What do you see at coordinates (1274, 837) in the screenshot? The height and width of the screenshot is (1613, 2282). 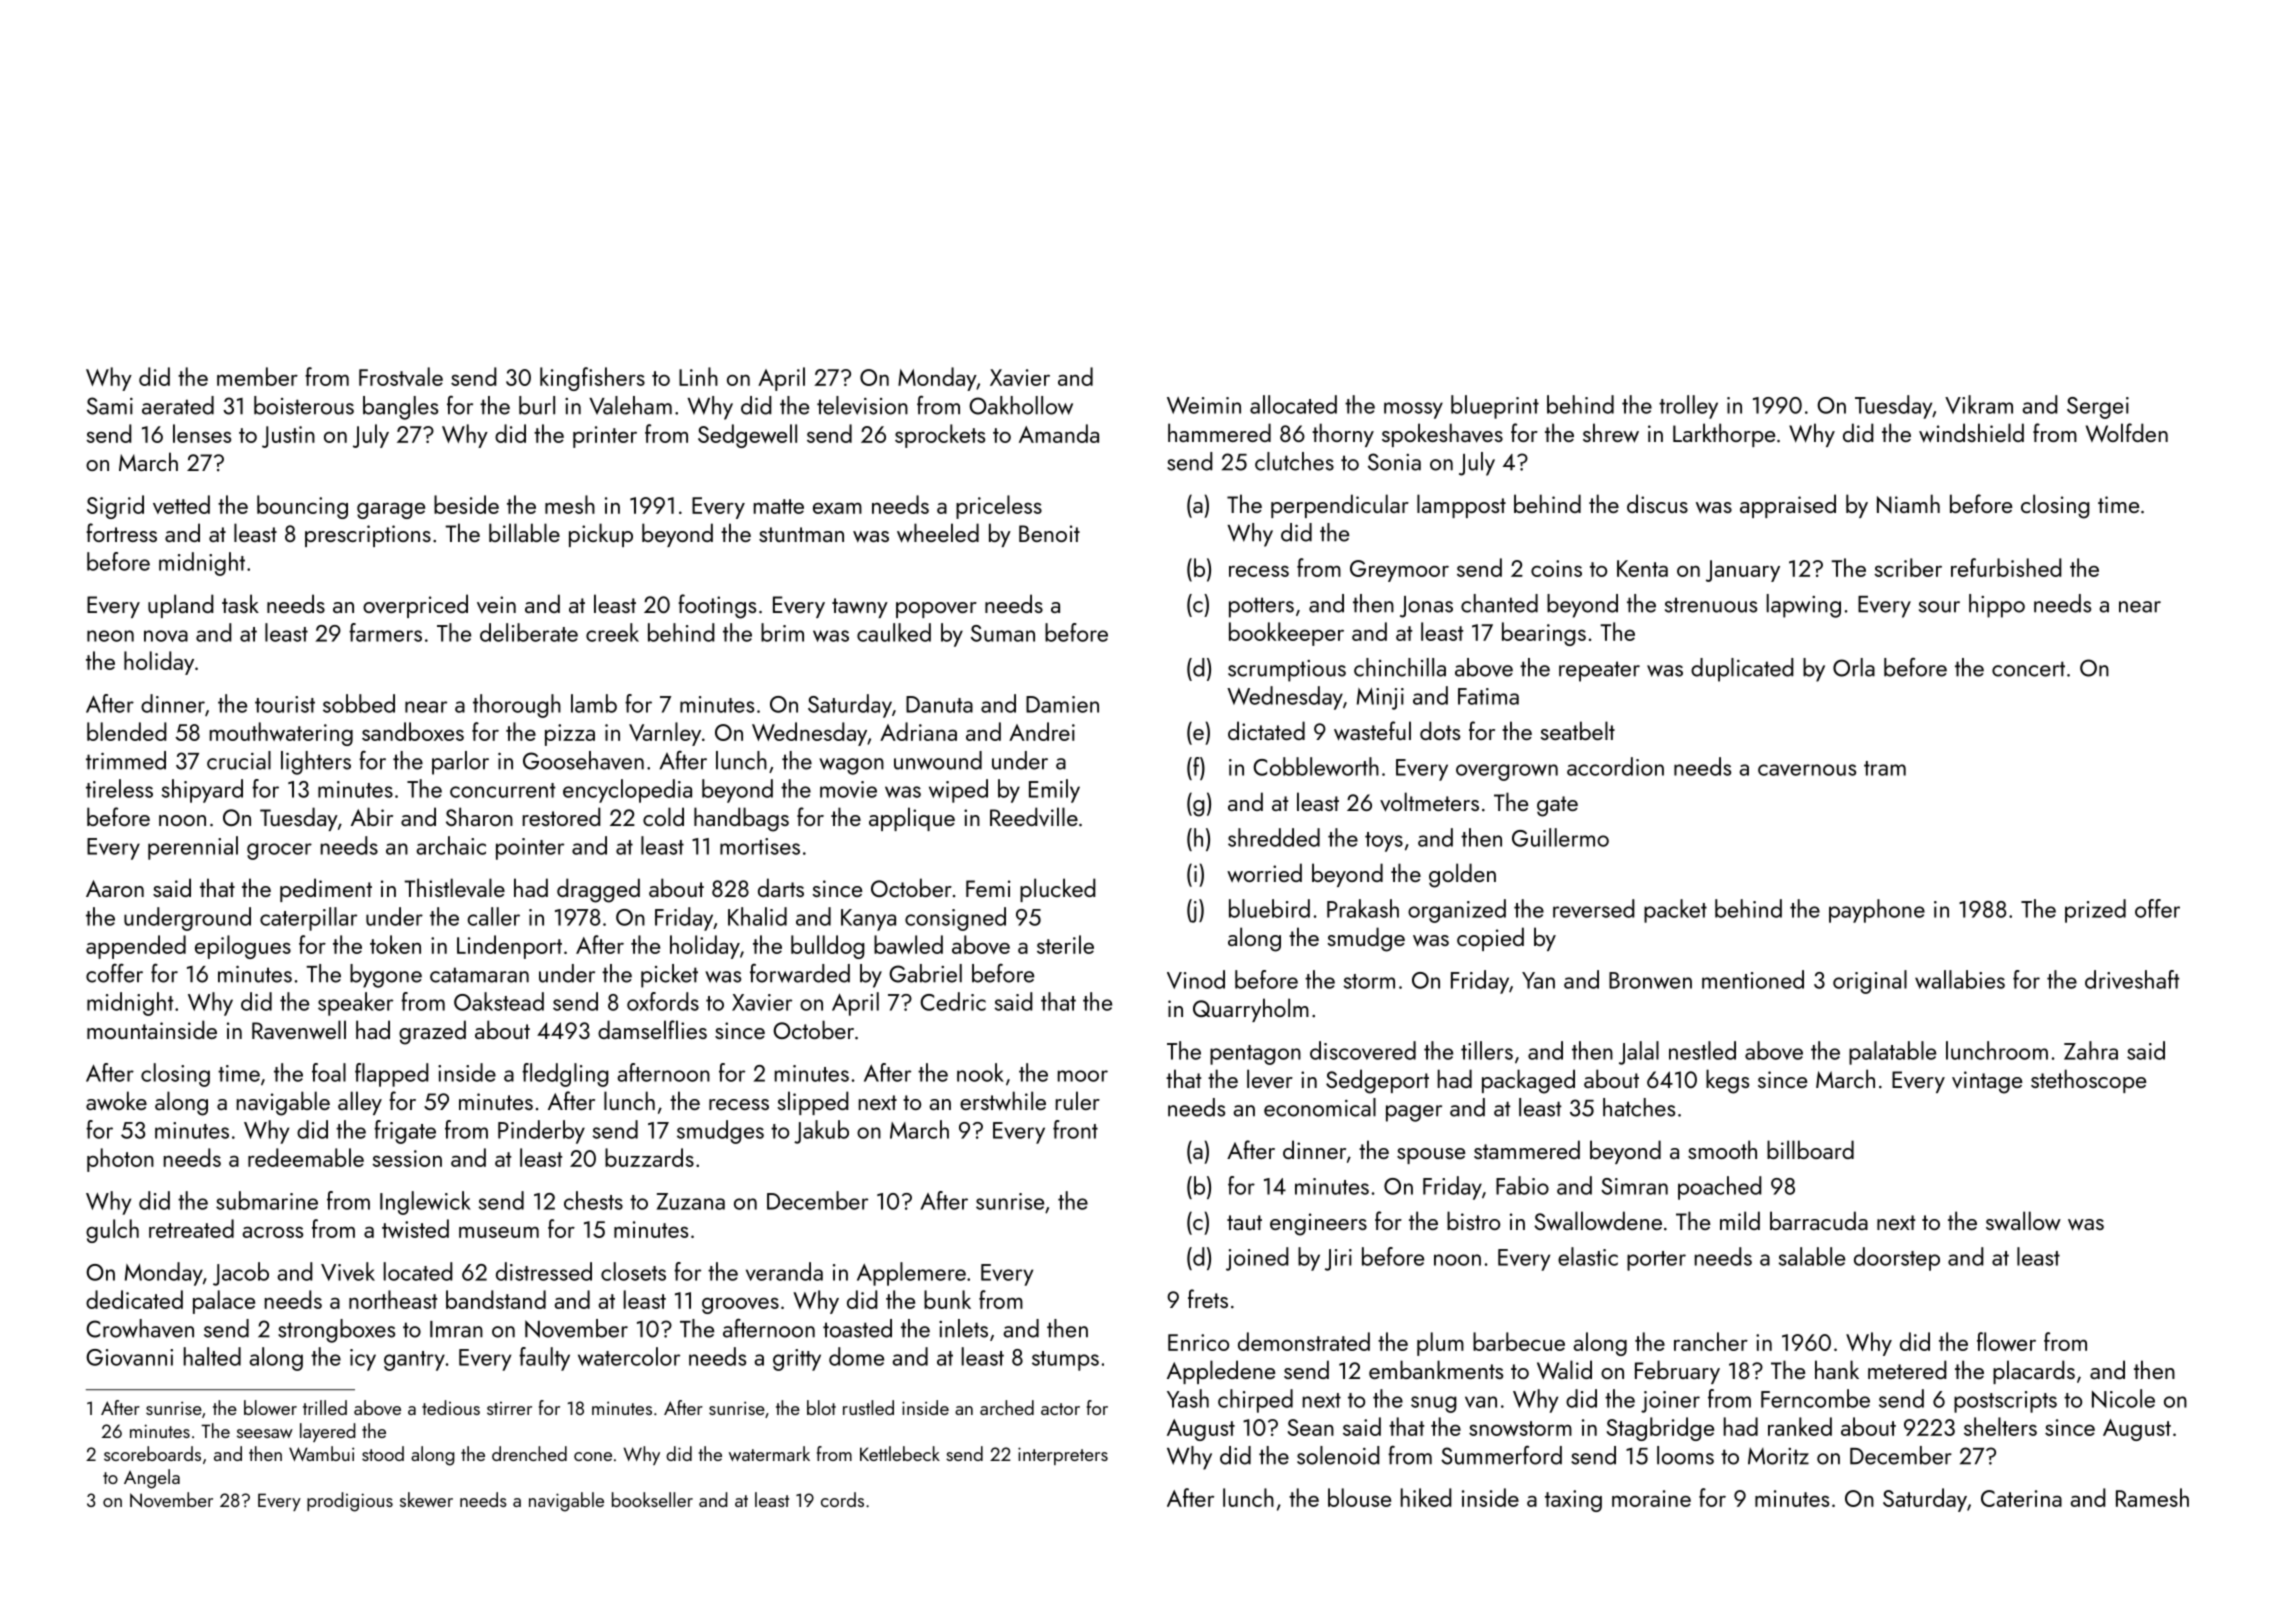 I see `shredded` at bounding box center [1274, 837].
